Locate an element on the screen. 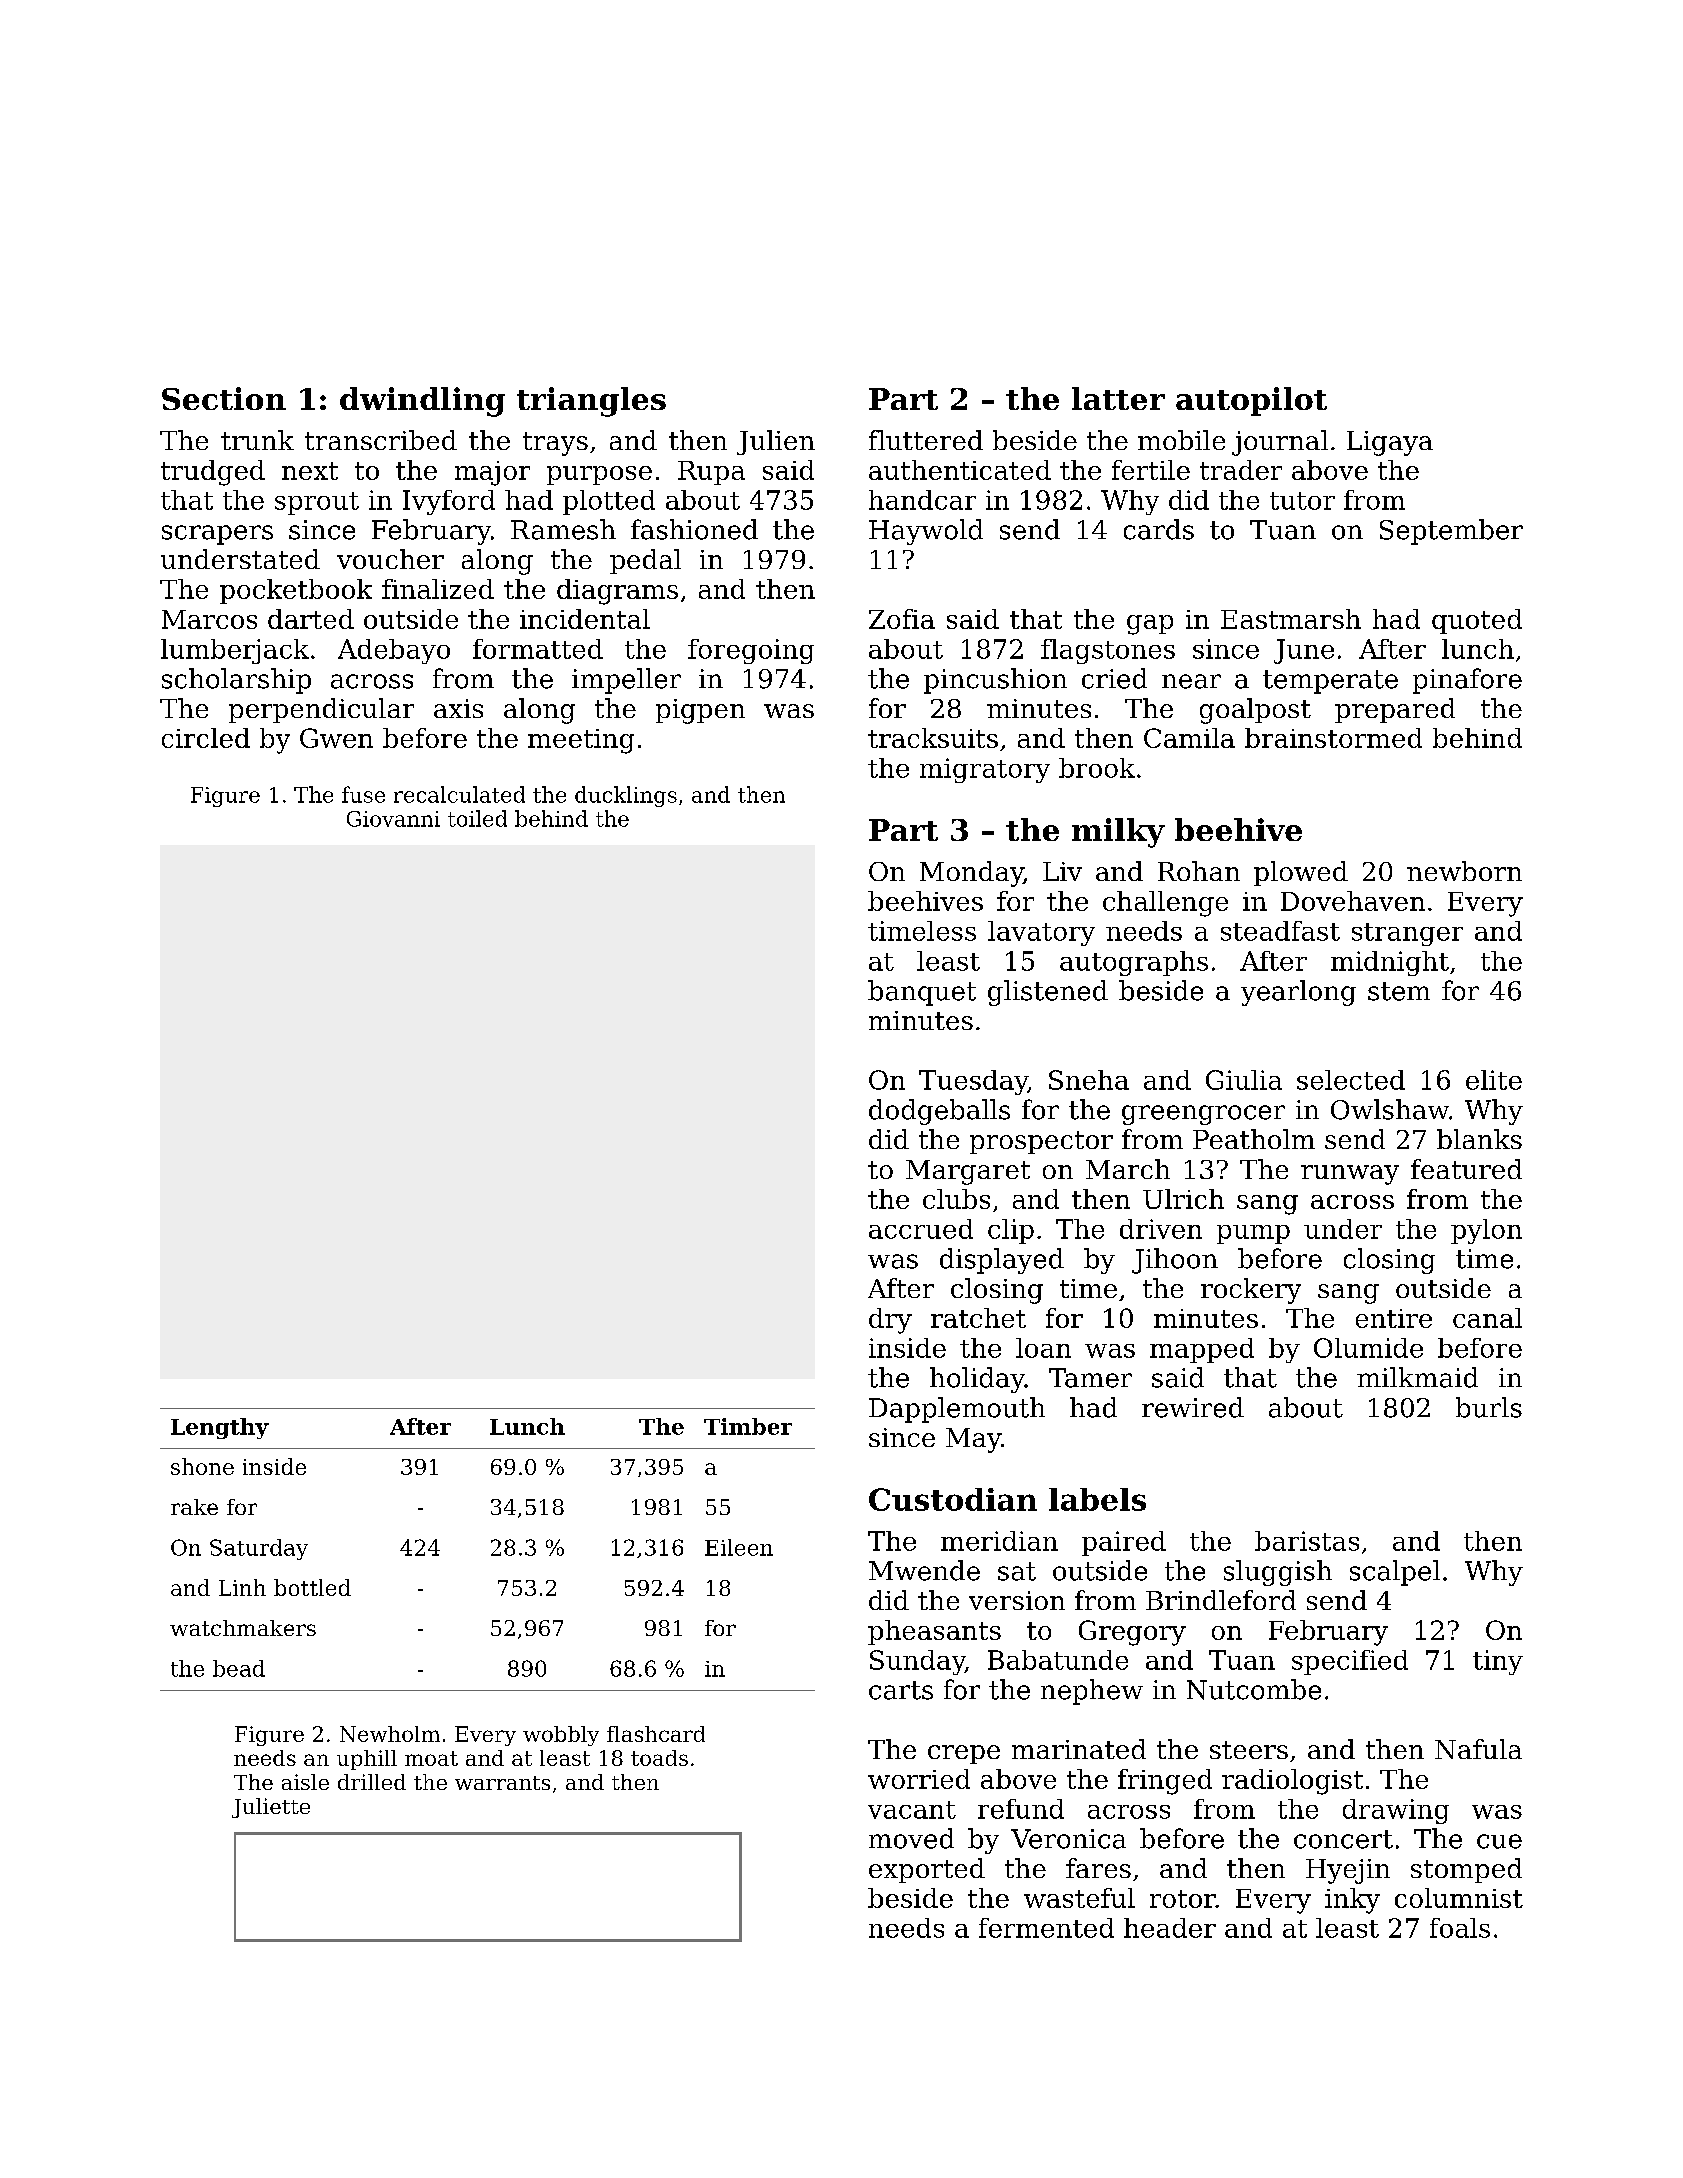 The image size is (1683, 2178). tiny is located at coordinates (1498, 1662).
